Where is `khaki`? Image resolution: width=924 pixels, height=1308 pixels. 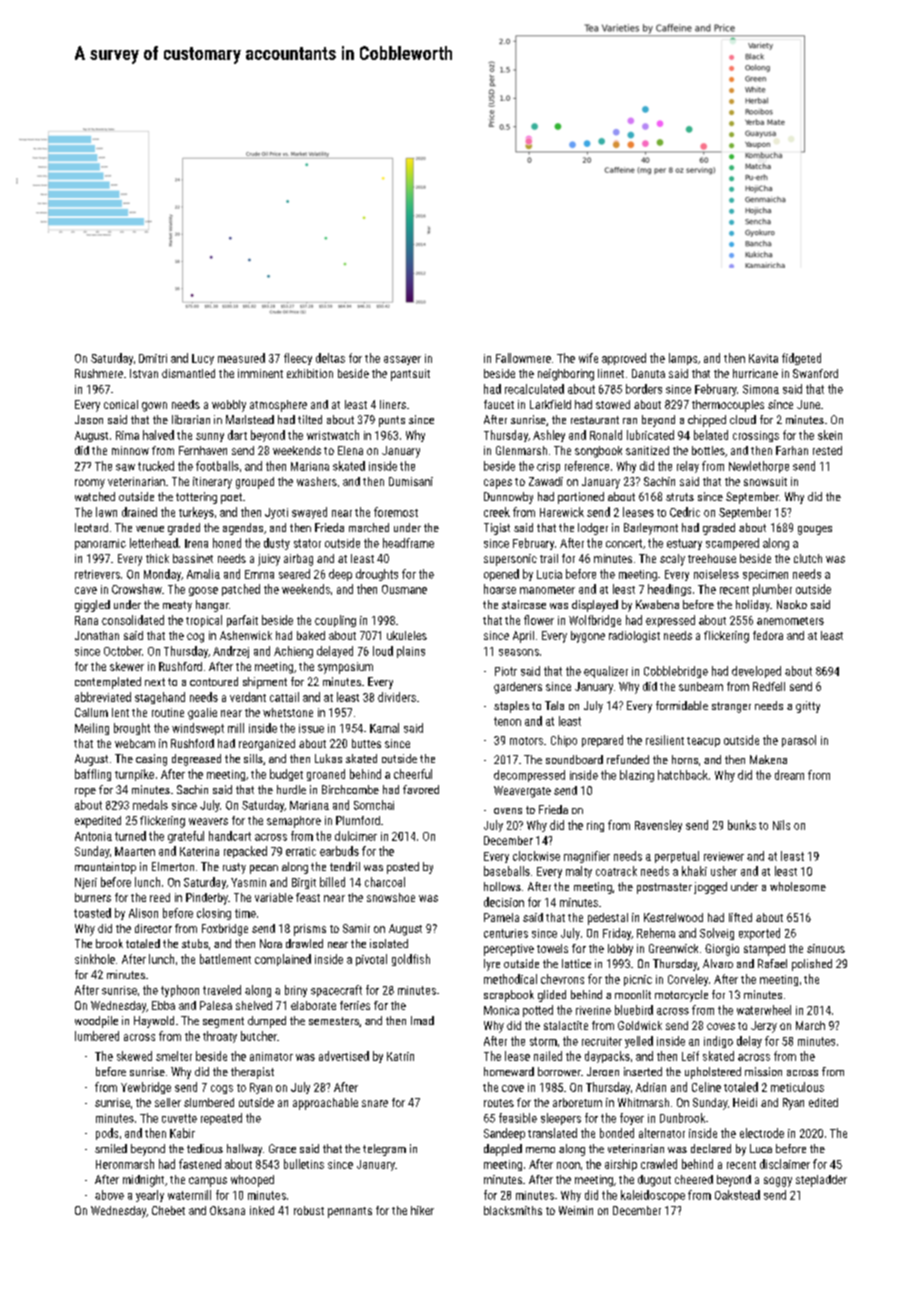
khaki is located at coordinates (694, 871).
